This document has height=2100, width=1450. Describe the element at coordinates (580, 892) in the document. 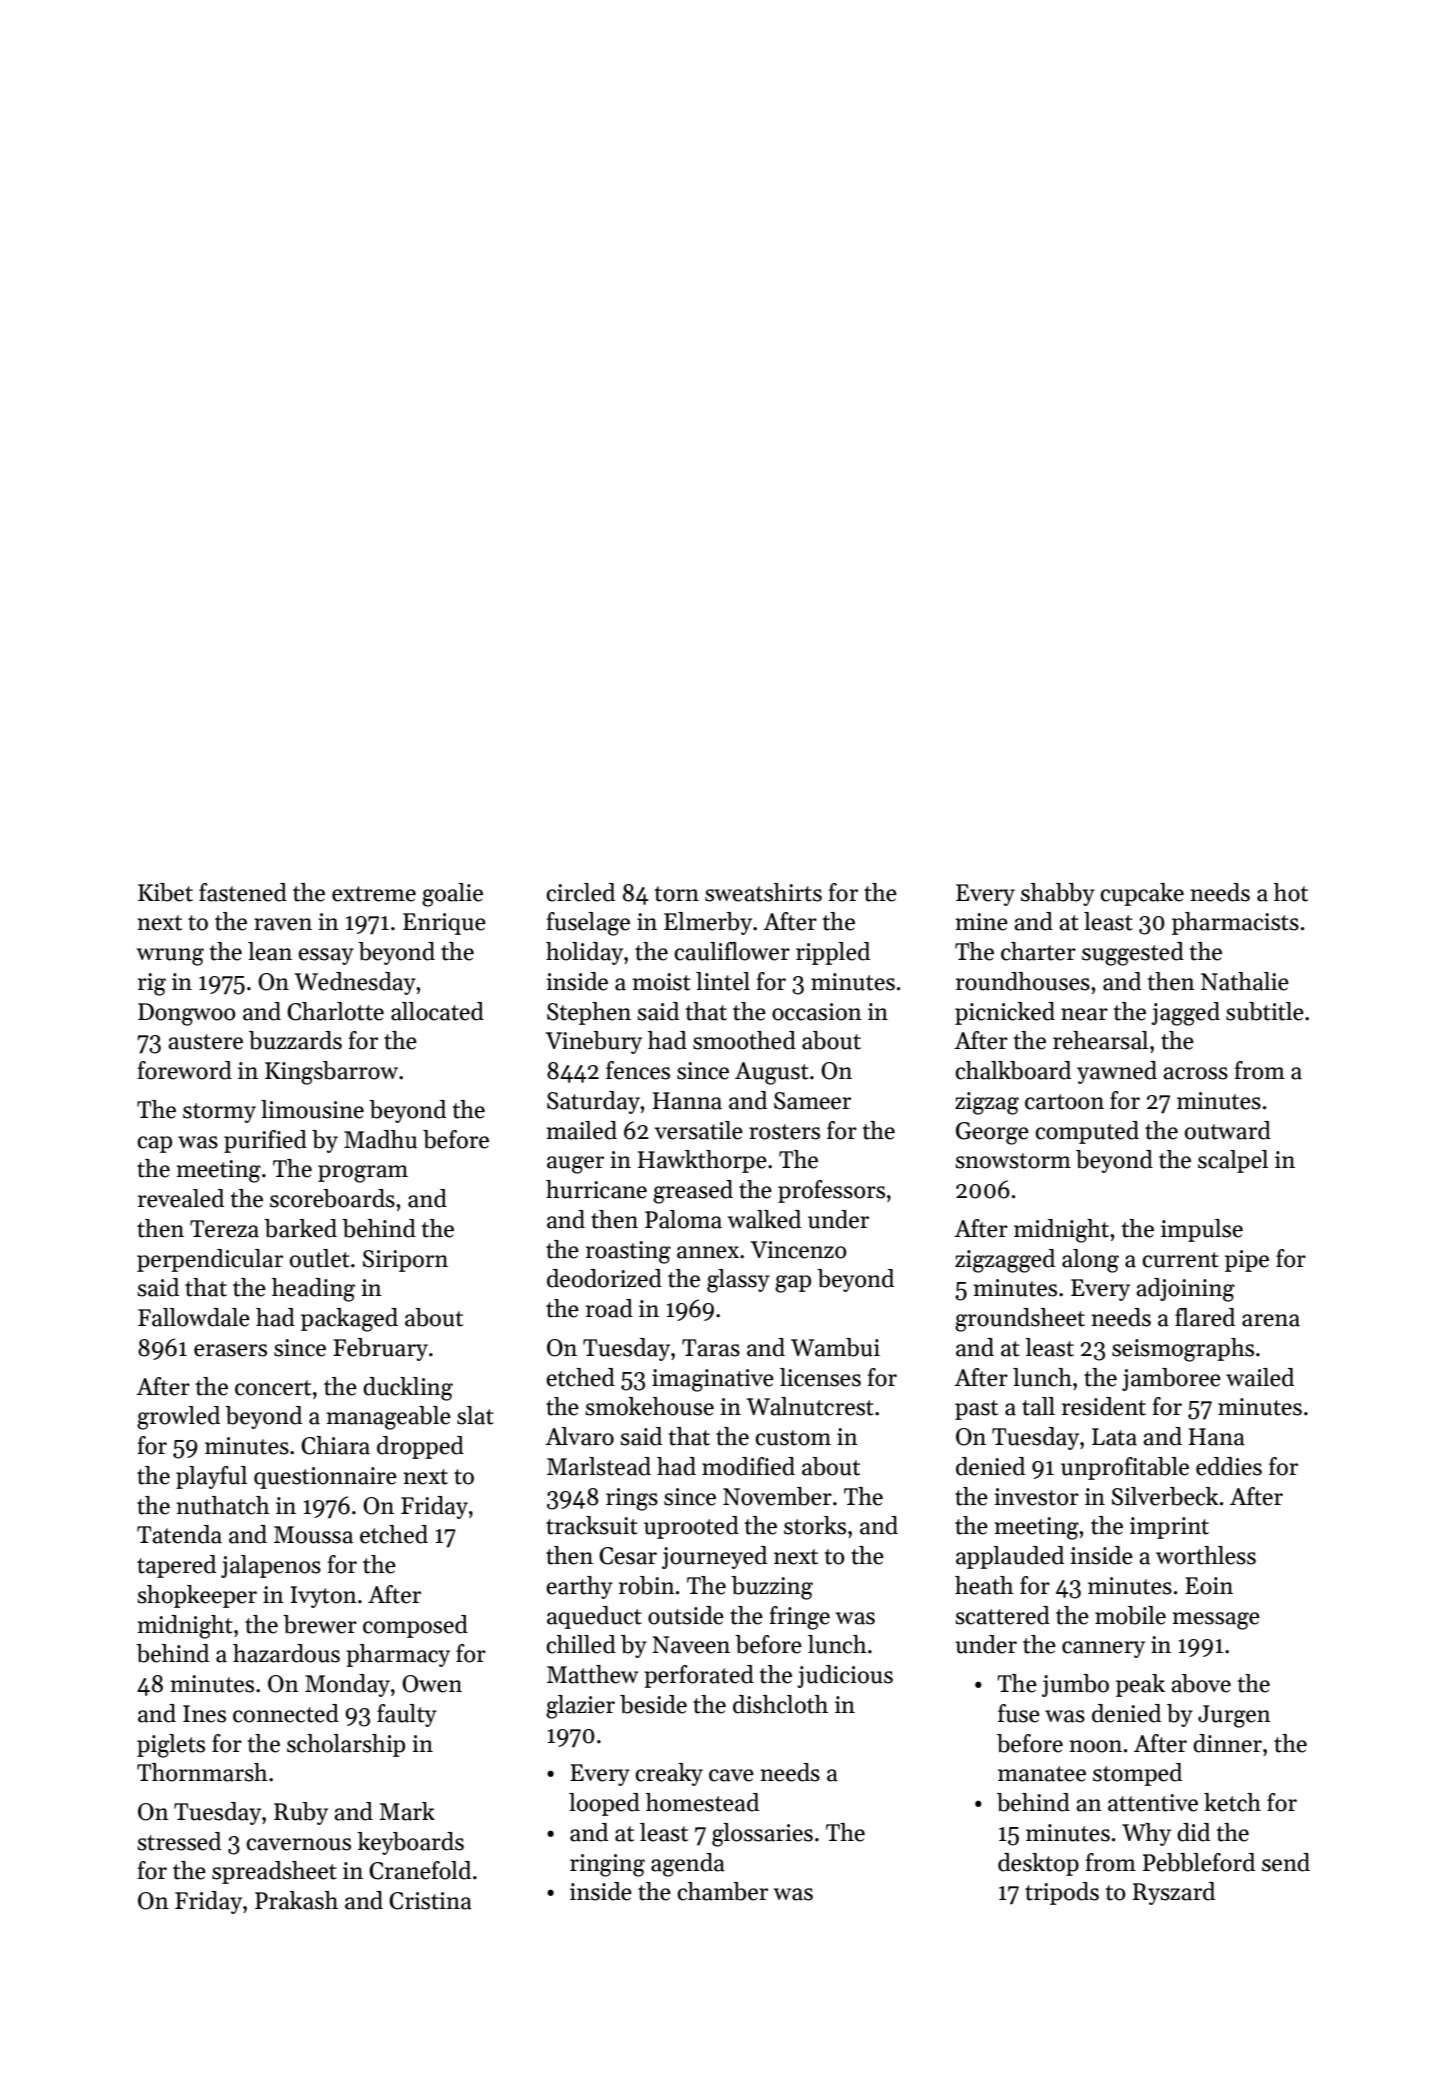

I see `circled` at that location.
